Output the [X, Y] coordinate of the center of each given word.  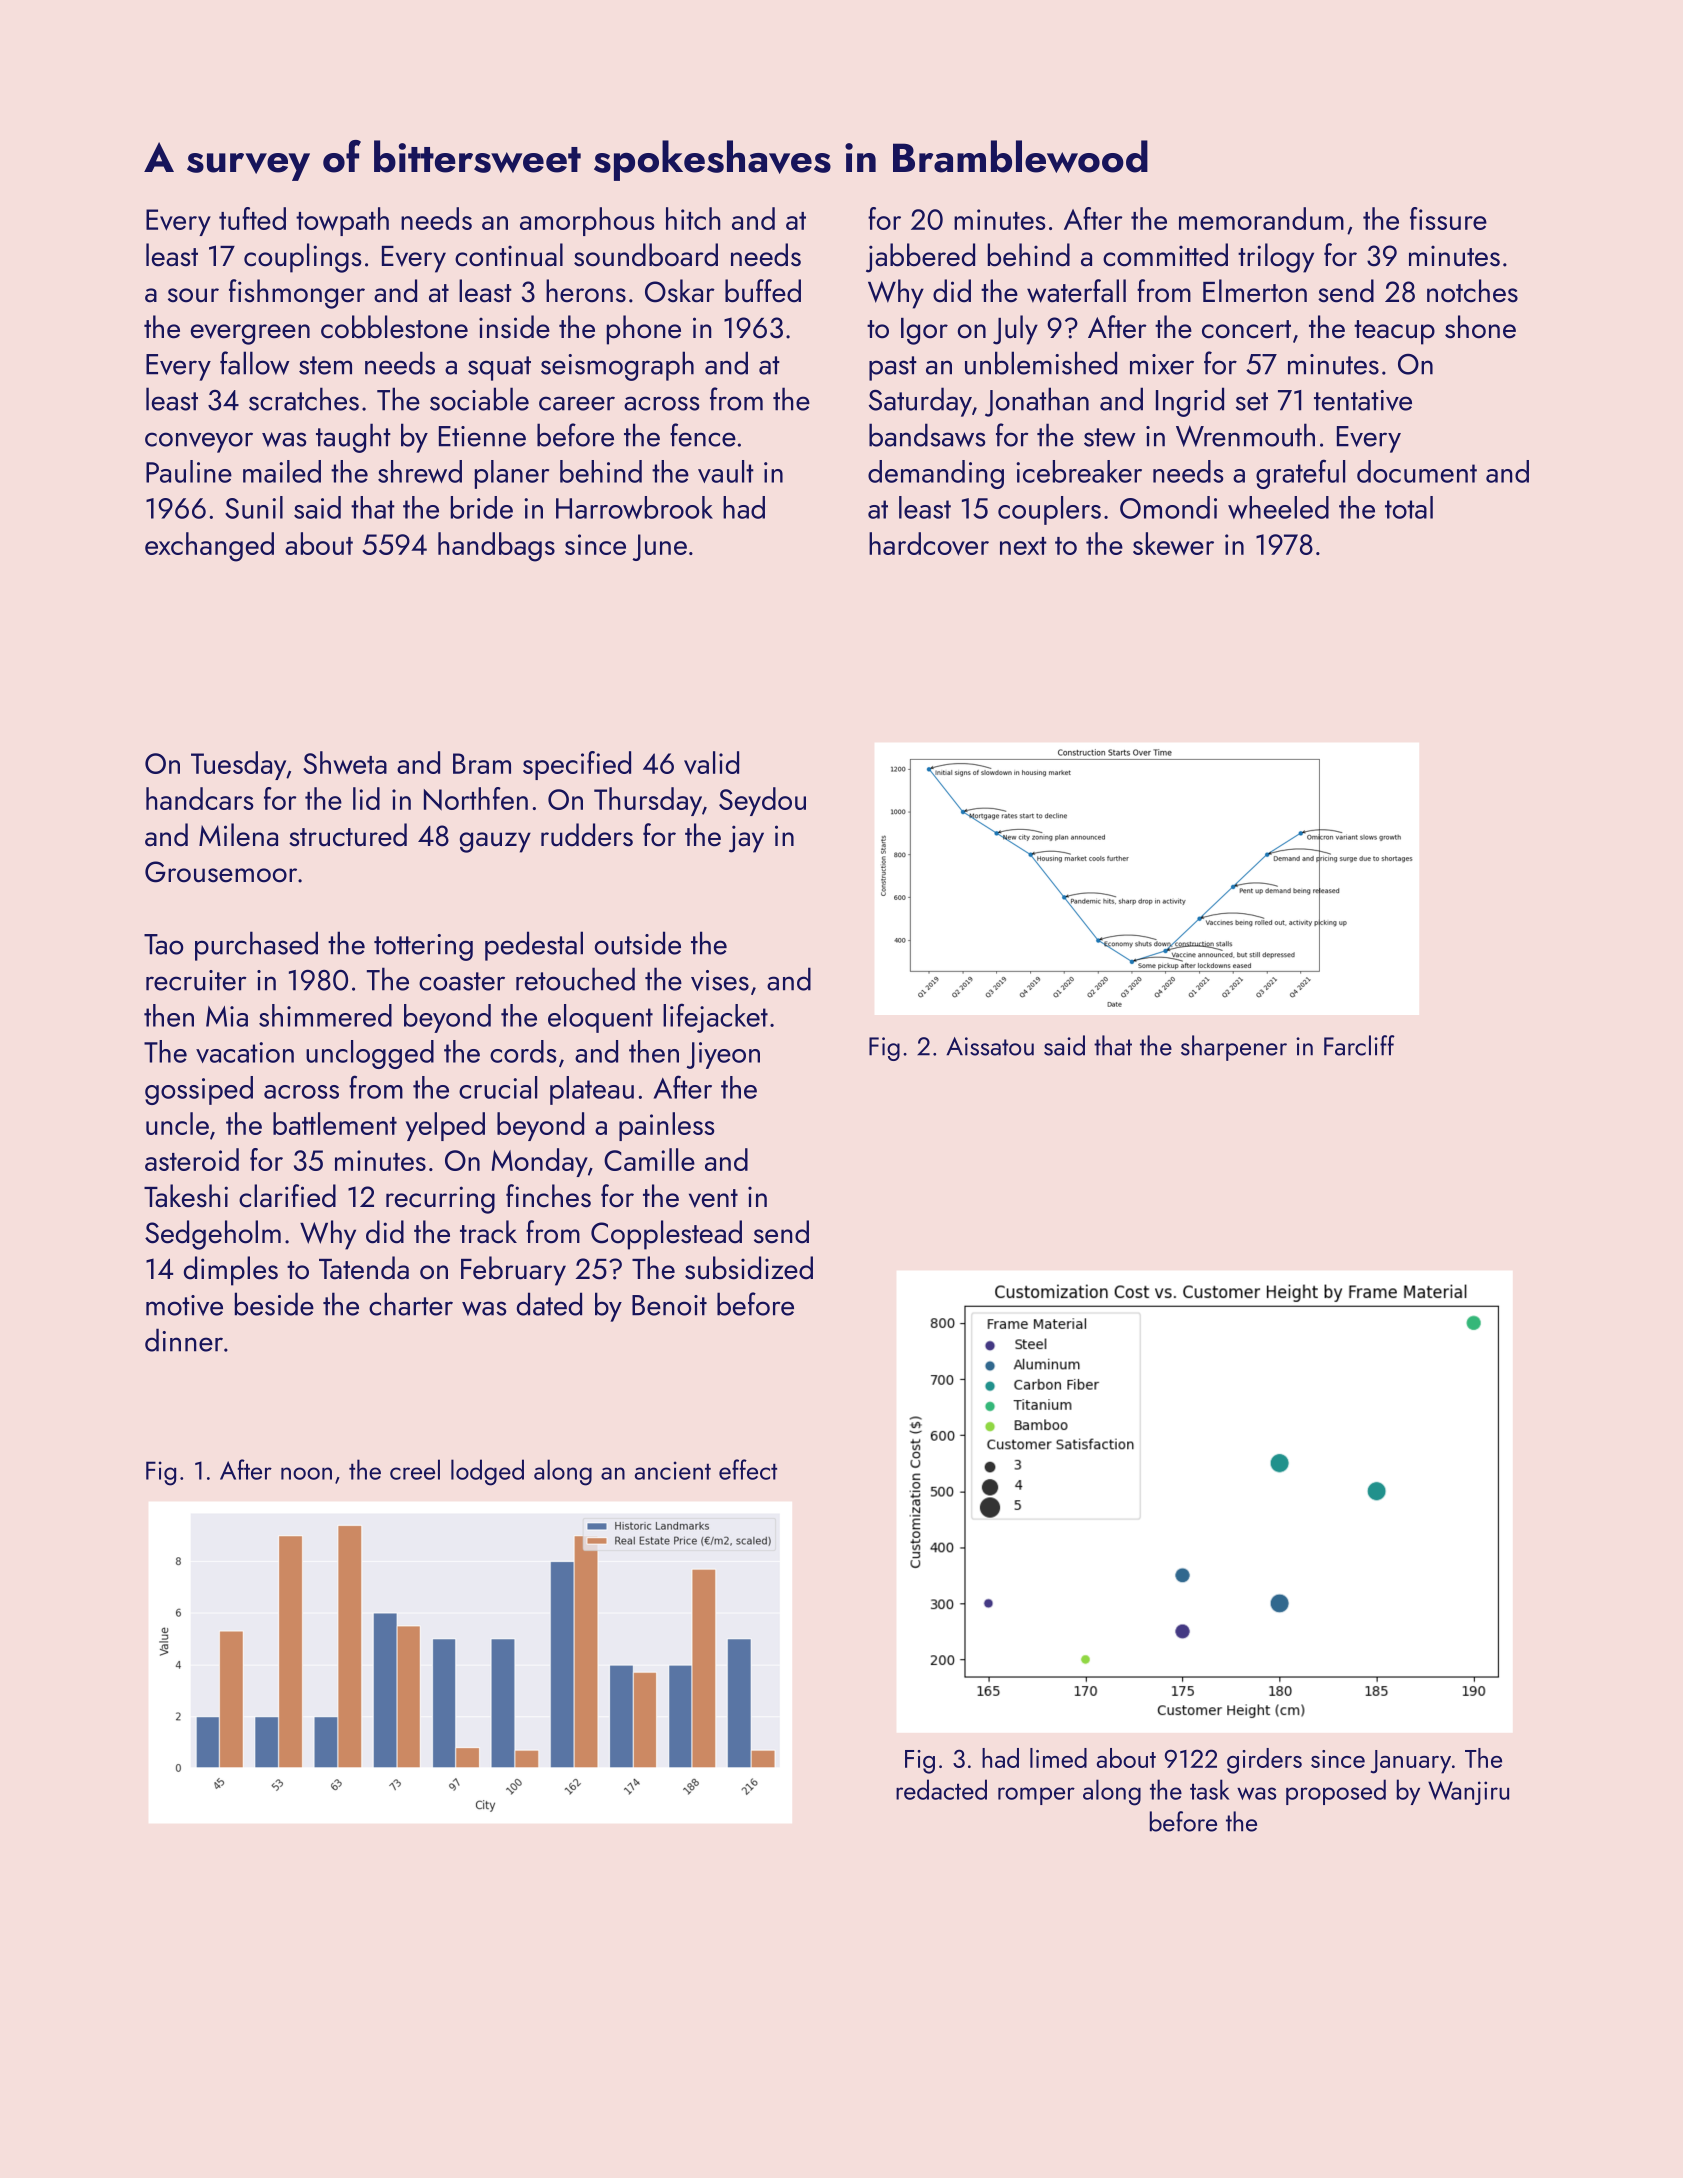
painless [666, 1126]
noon [306, 1473]
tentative [1363, 400]
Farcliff [1359, 1045]
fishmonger [297, 294]
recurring [440, 1200]
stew [1110, 437]
